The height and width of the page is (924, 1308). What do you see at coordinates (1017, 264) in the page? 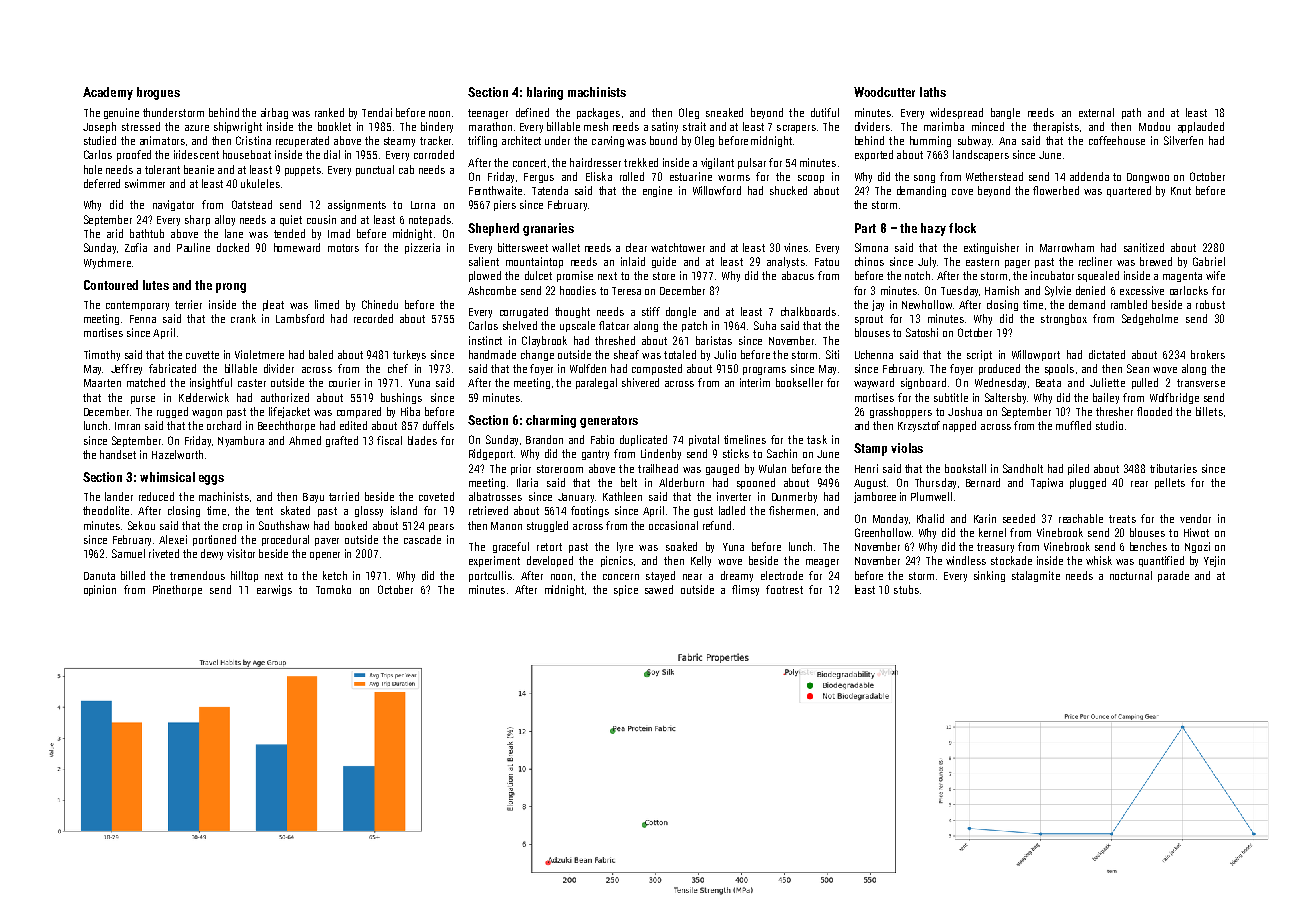
I see `pager` at bounding box center [1017, 264].
